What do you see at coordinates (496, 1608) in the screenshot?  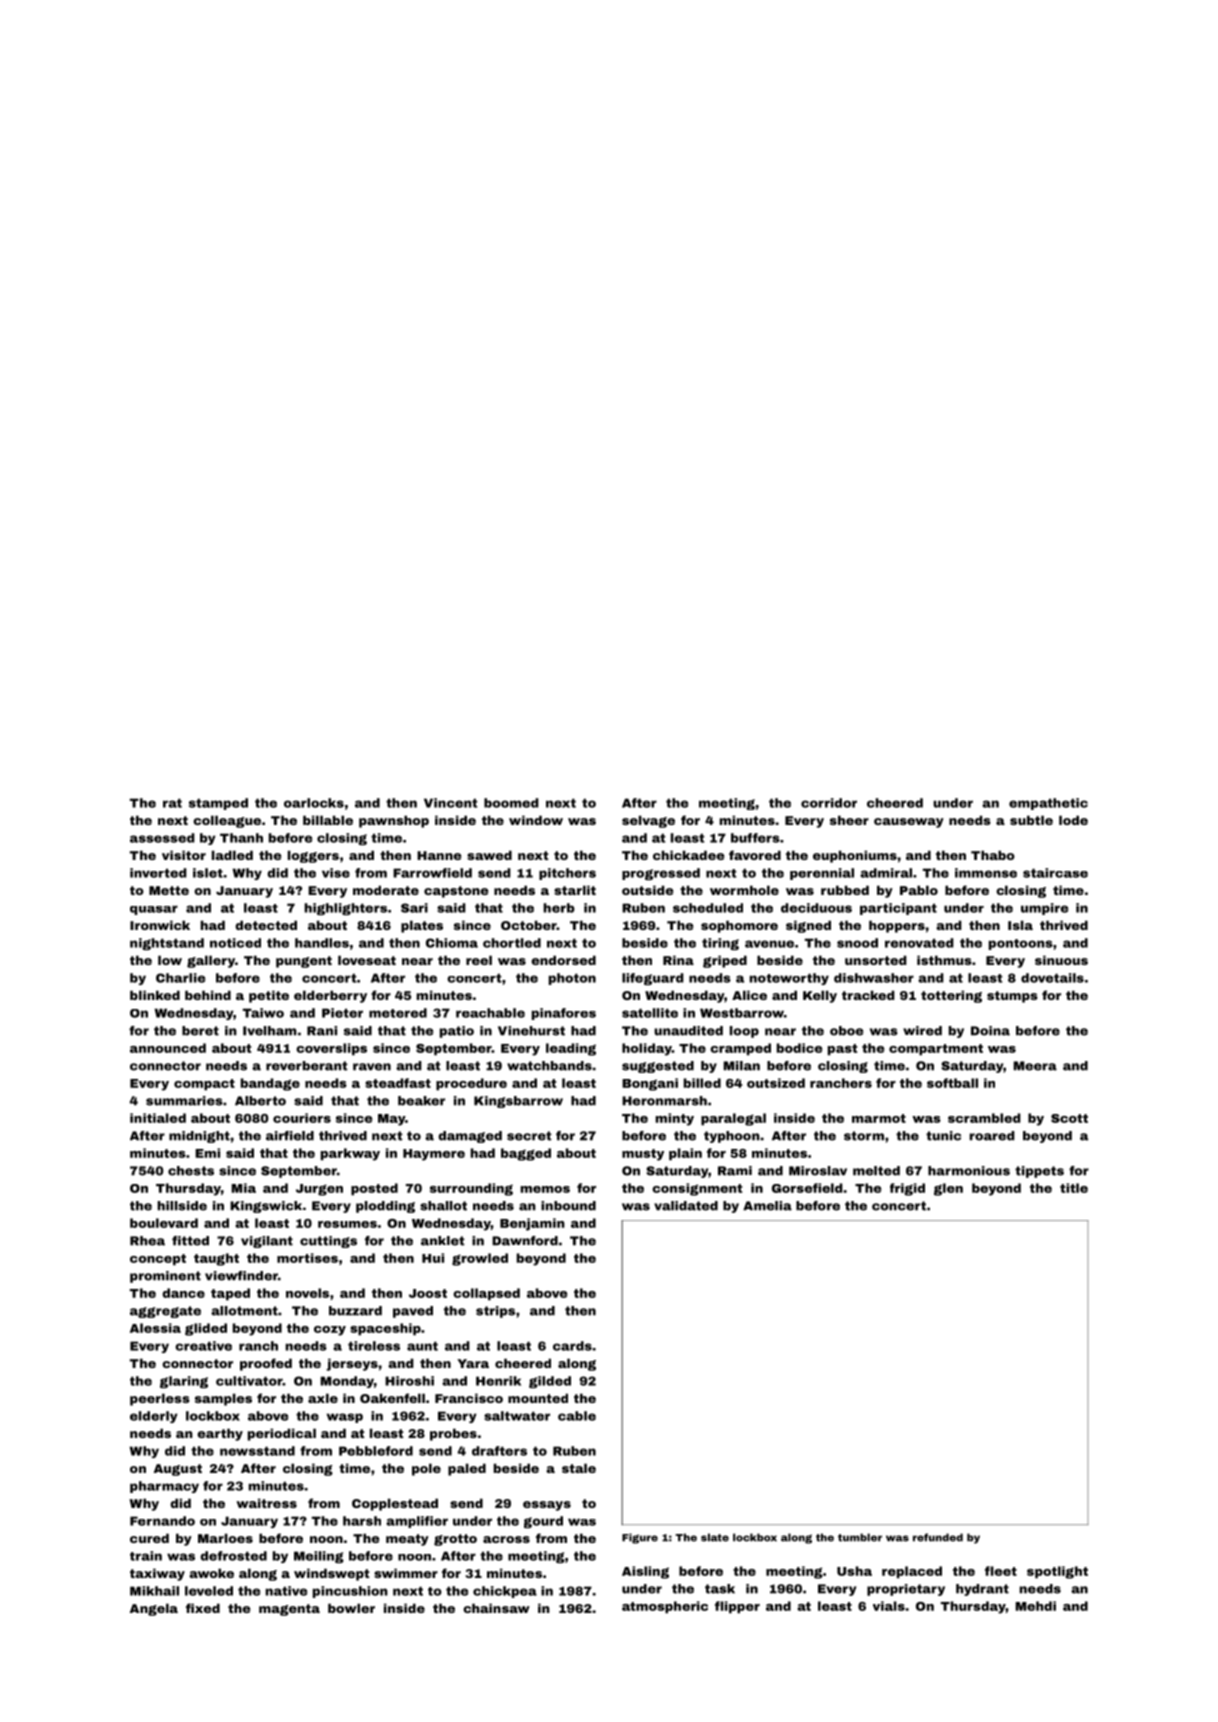 I see `chainsaw` at bounding box center [496, 1608].
